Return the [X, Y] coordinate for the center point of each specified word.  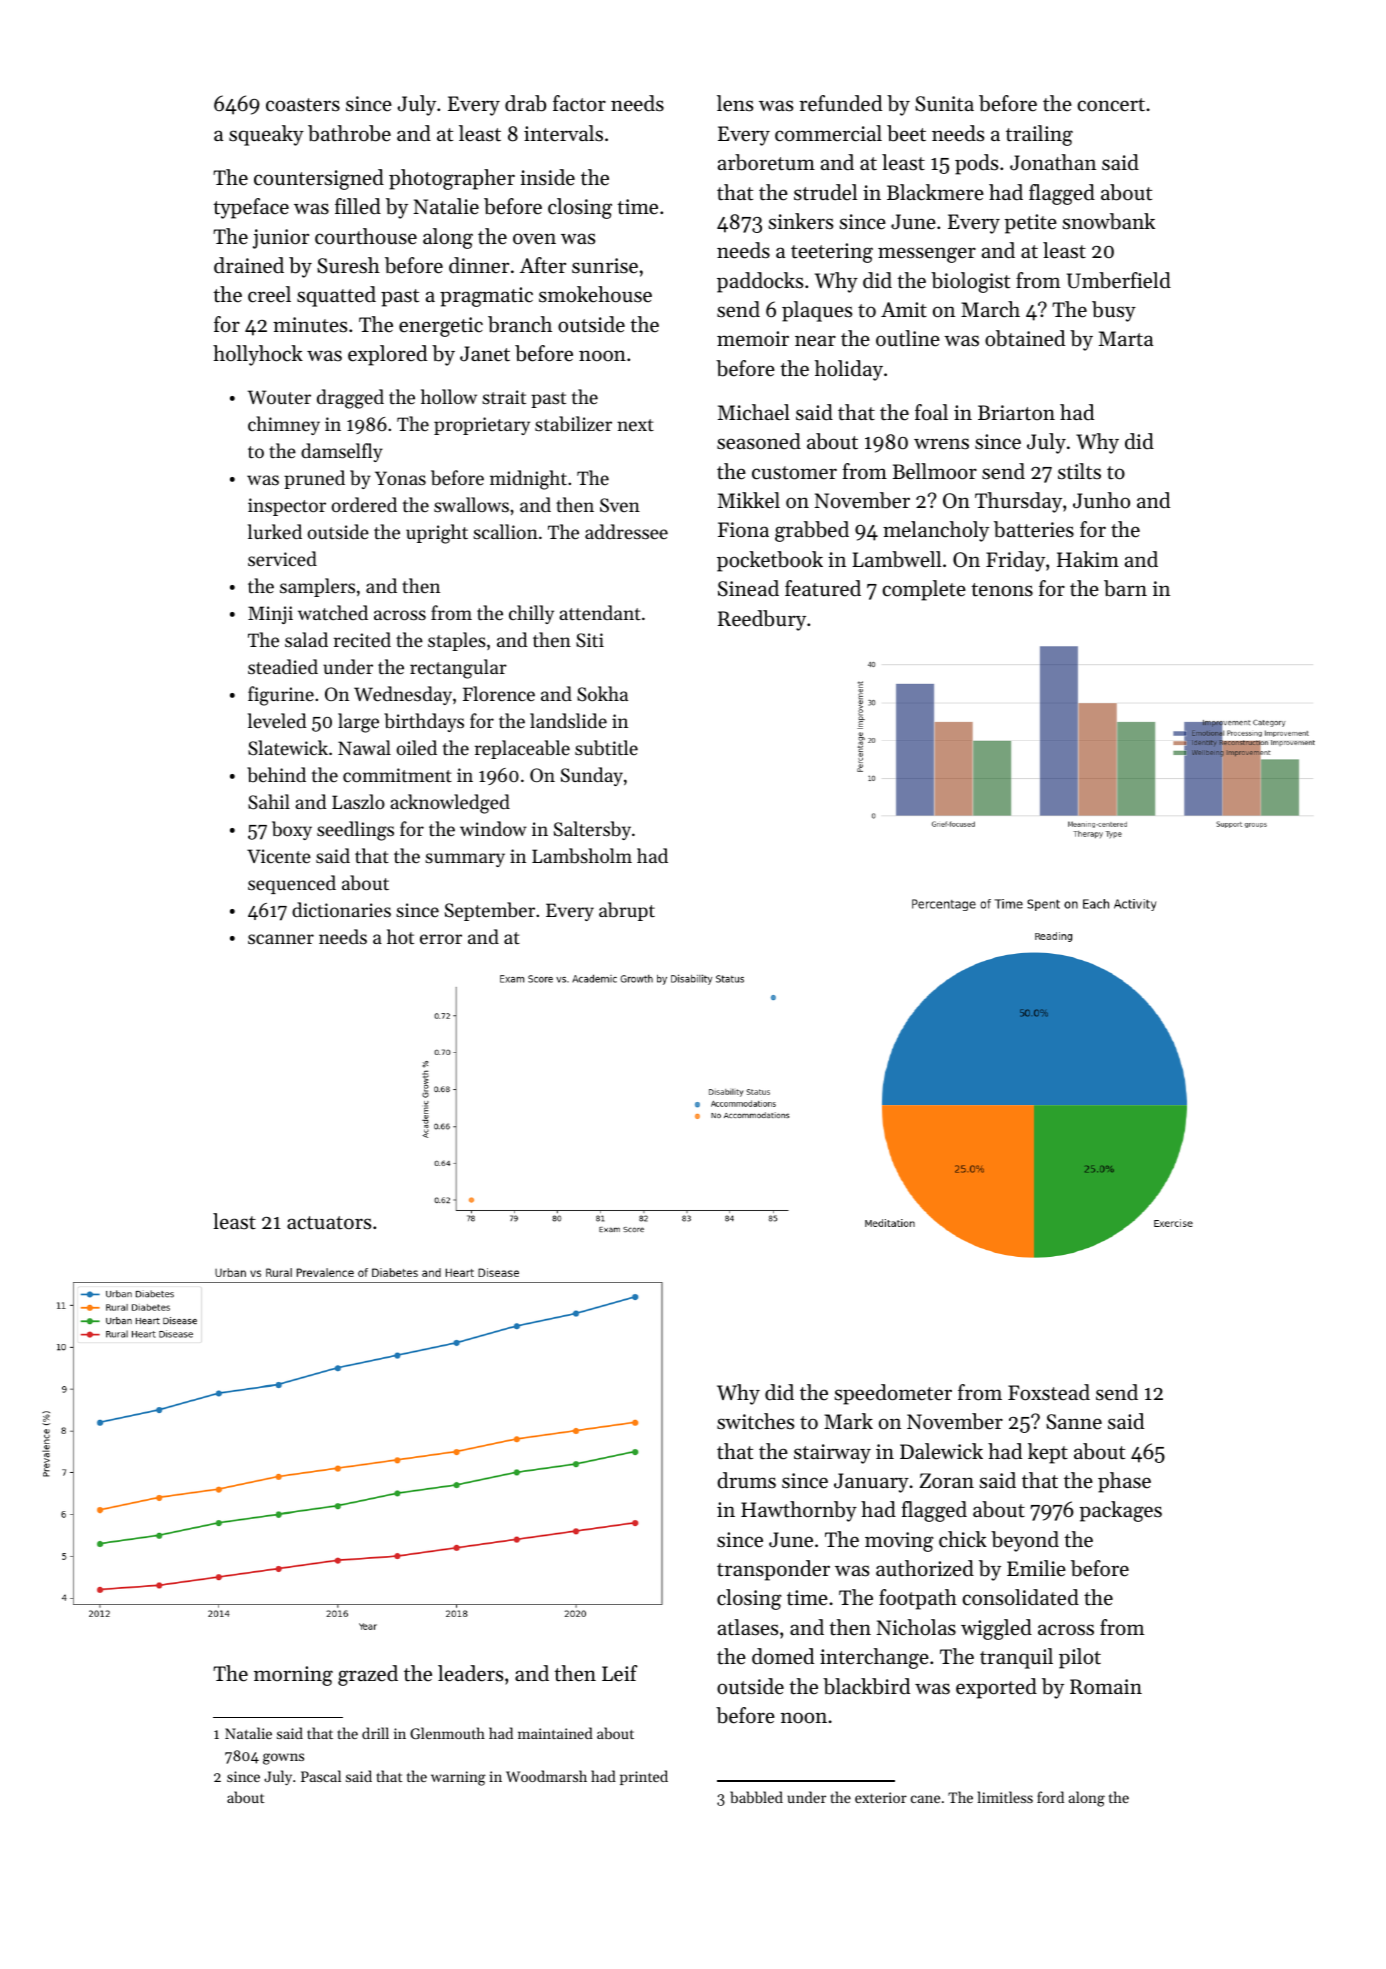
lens [735, 103]
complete [924, 590]
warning [458, 1778]
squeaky [266, 135]
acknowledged [450, 804]
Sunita [944, 104]
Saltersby [592, 830]
